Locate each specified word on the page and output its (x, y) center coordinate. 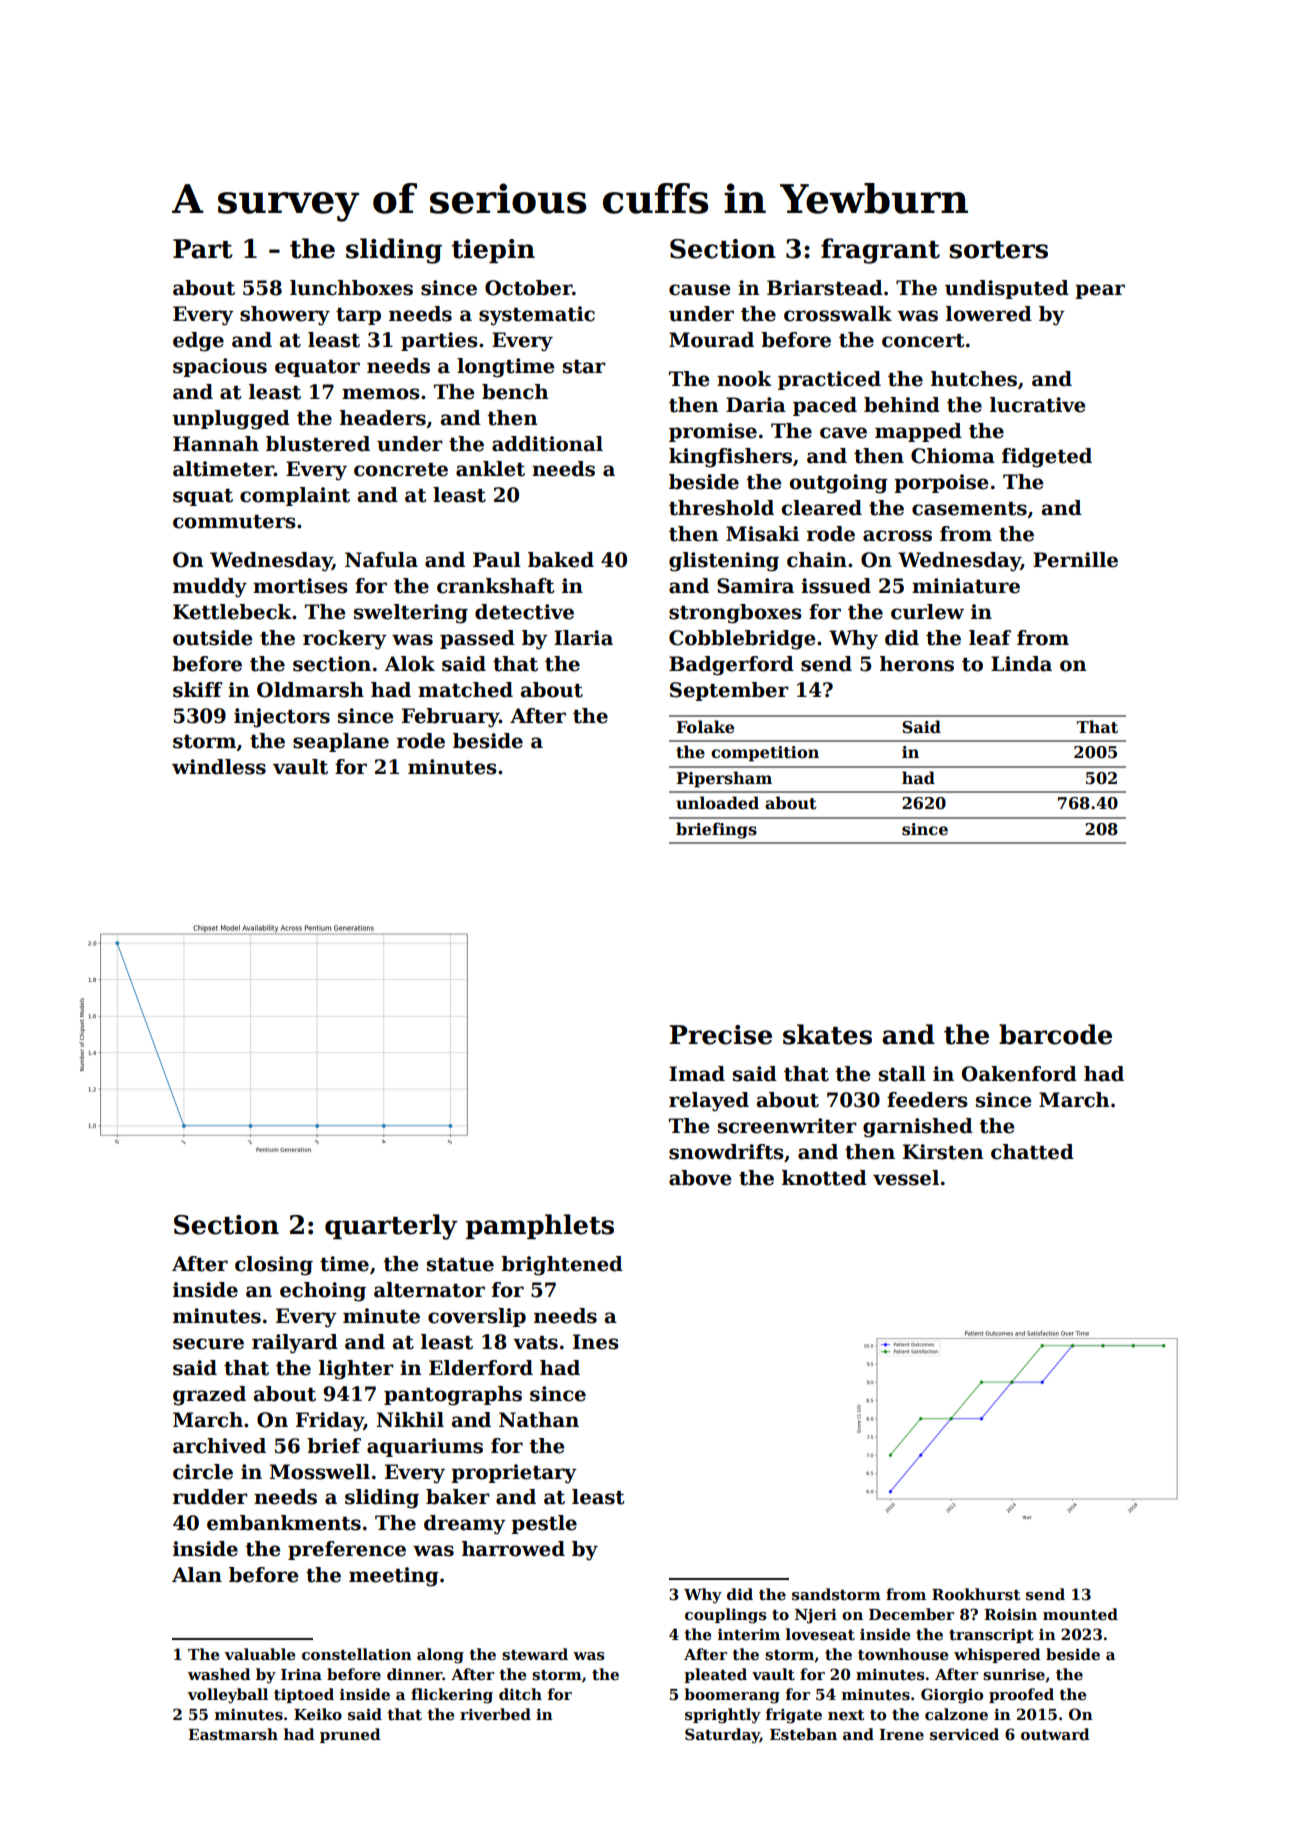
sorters (998, 250)
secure (208, 1344)
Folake (705, 727)
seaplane (341, 742)
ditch (520, 1694)
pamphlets (540, 1226)
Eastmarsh (233, 1734)
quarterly (391, 1227)
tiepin (493, 251)
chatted (1032, 1152)
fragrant (880, 251)
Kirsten (943, 1152)
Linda (1021, 664)
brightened (562, 1266)
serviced (964, 1734)
